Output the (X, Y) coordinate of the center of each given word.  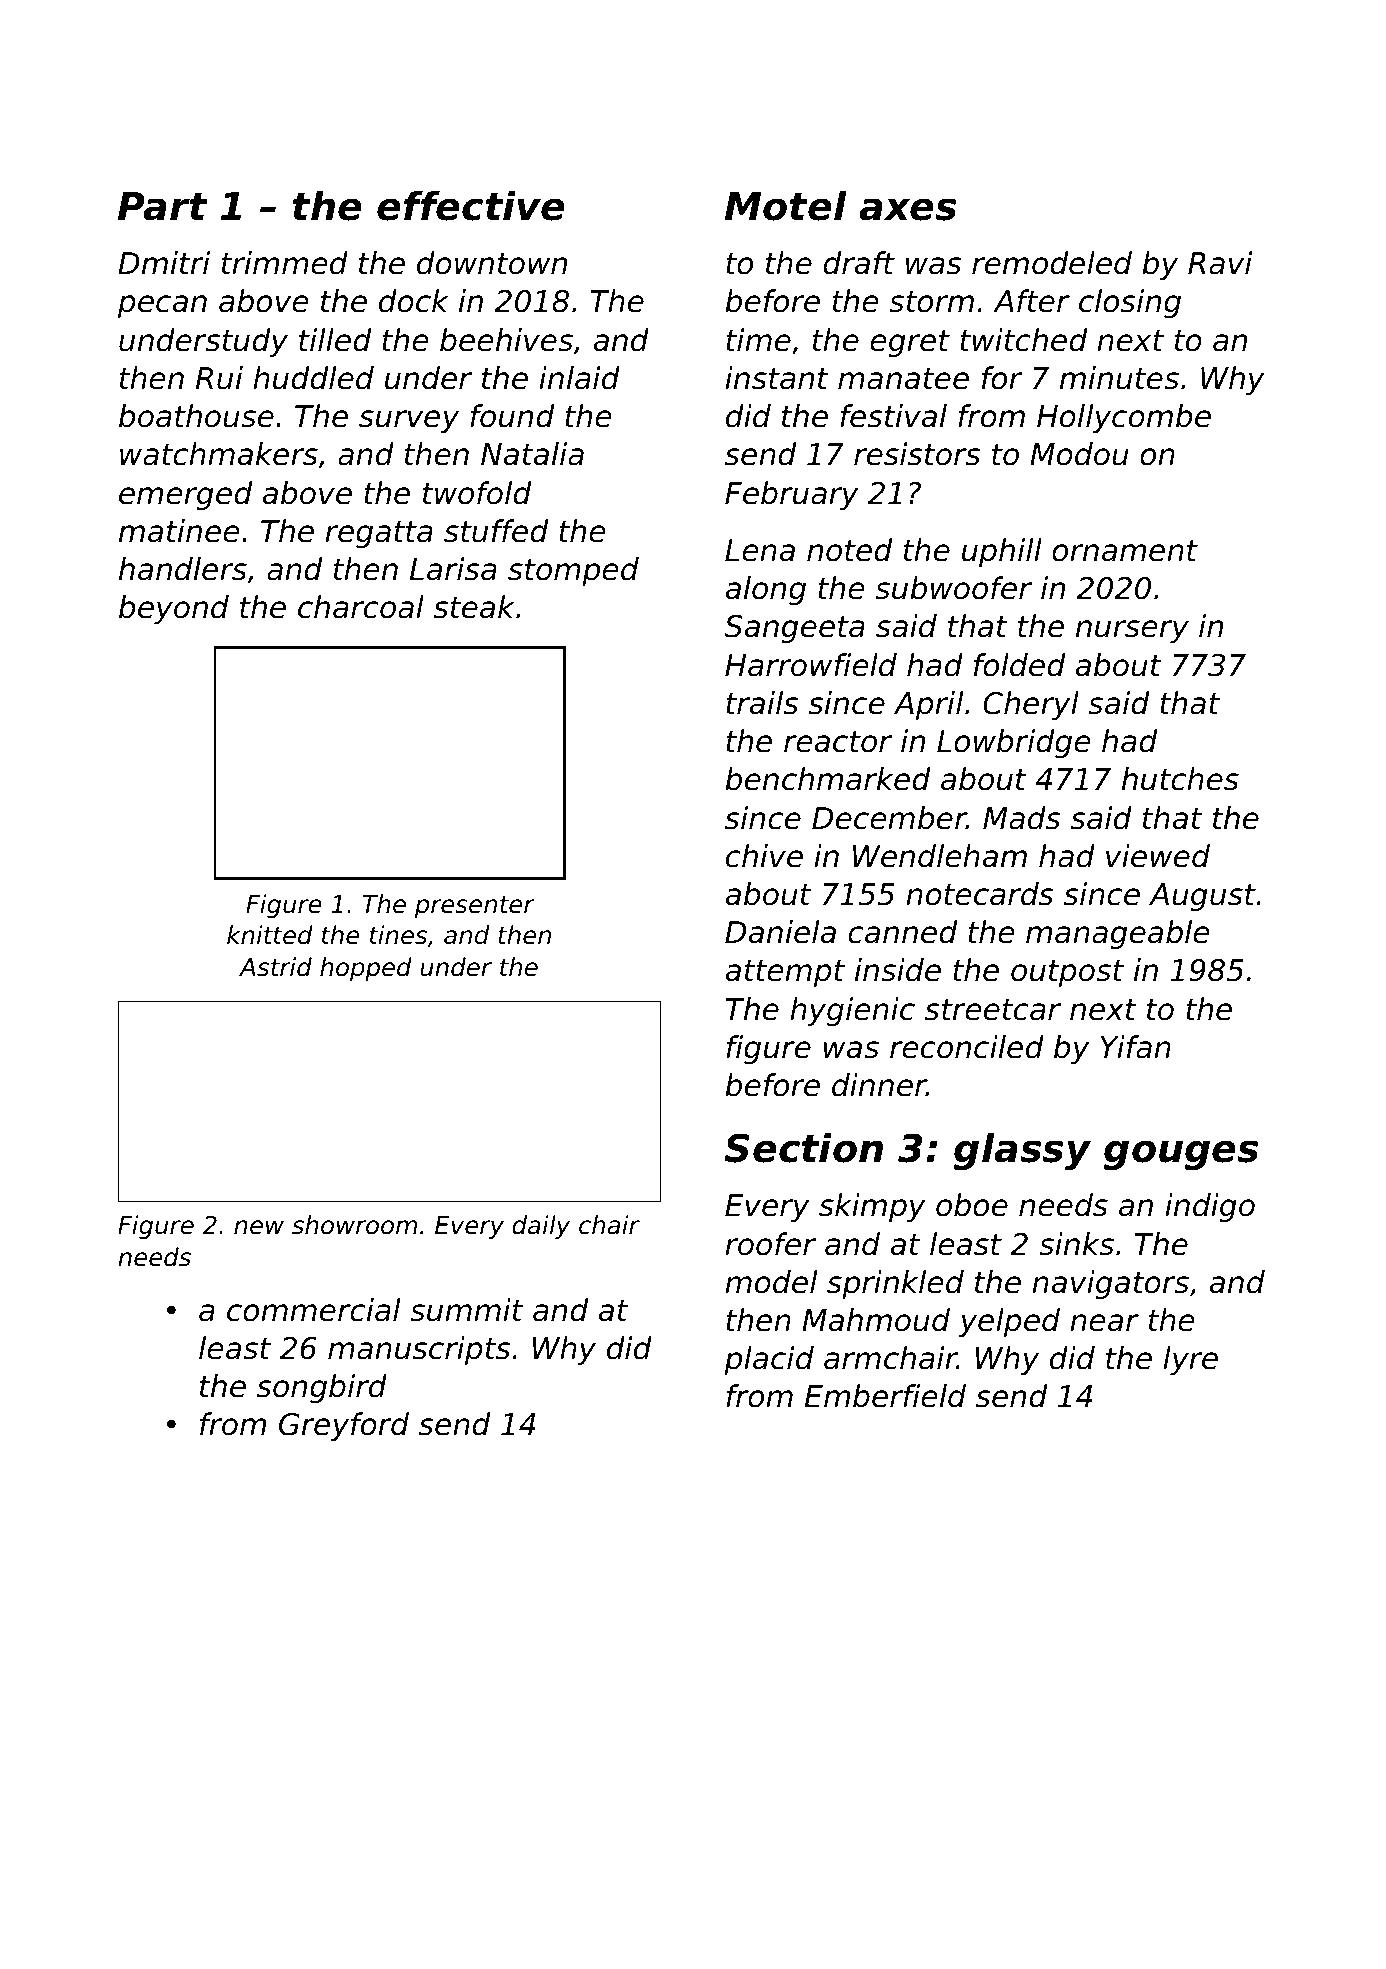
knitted (270, 935)
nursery (1132, 631)
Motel (786, 206)
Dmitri (164, 262)
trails (762, 703)
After (1031, 301)
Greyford (344, 1426)
